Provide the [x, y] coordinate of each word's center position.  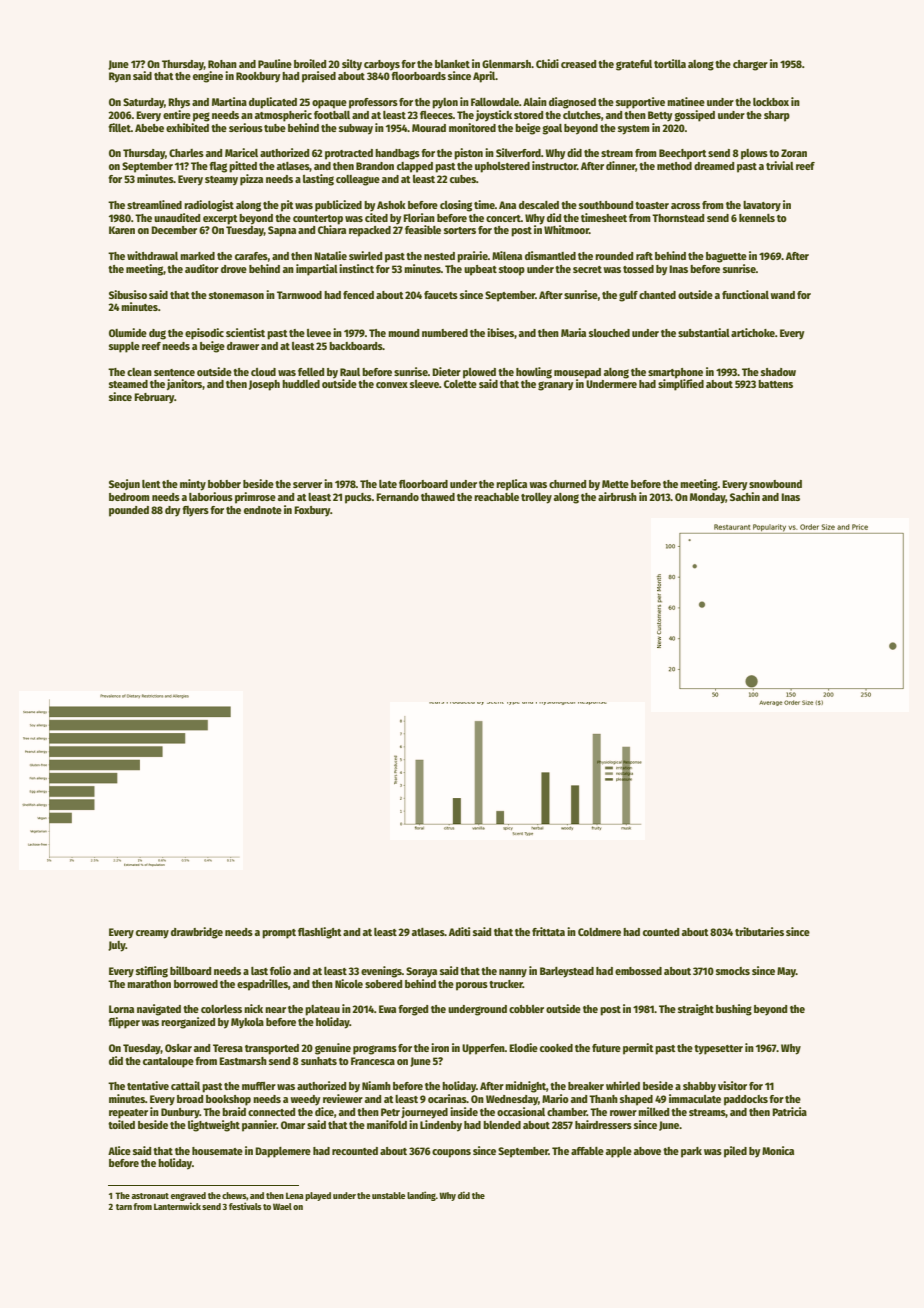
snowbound [775, 484]
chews [234, 1195]
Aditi [459, 931]
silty [352, 65]
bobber [224, 484]
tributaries [759, 931]
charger [750, 65]
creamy [152, 934]
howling [534, 373]
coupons [451, 1153]
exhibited [187, 127]
